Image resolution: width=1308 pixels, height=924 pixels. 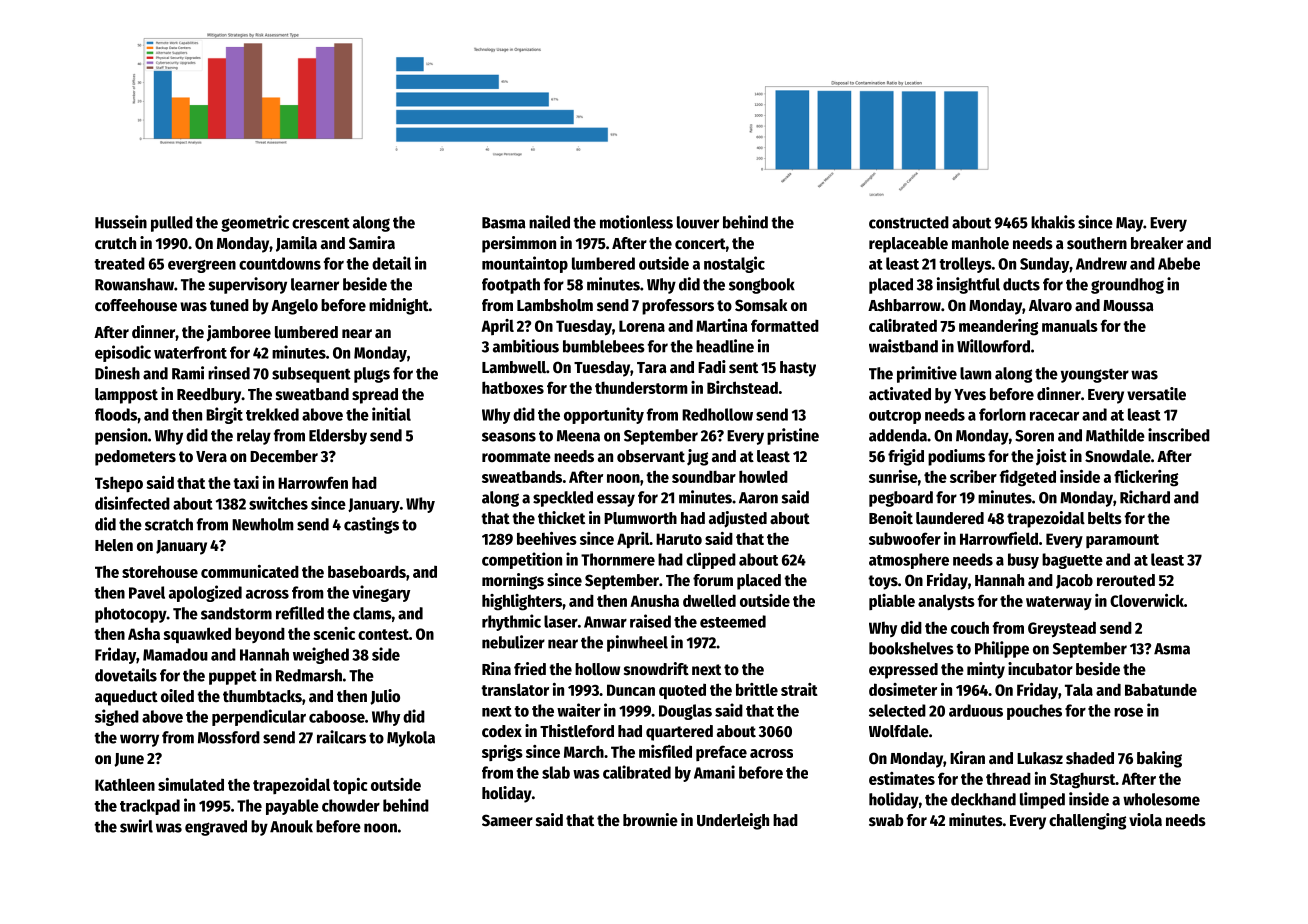 What do you see at coordinates (216, 828) in the image?
I see `engraved` at bounding box center [216, 828].
